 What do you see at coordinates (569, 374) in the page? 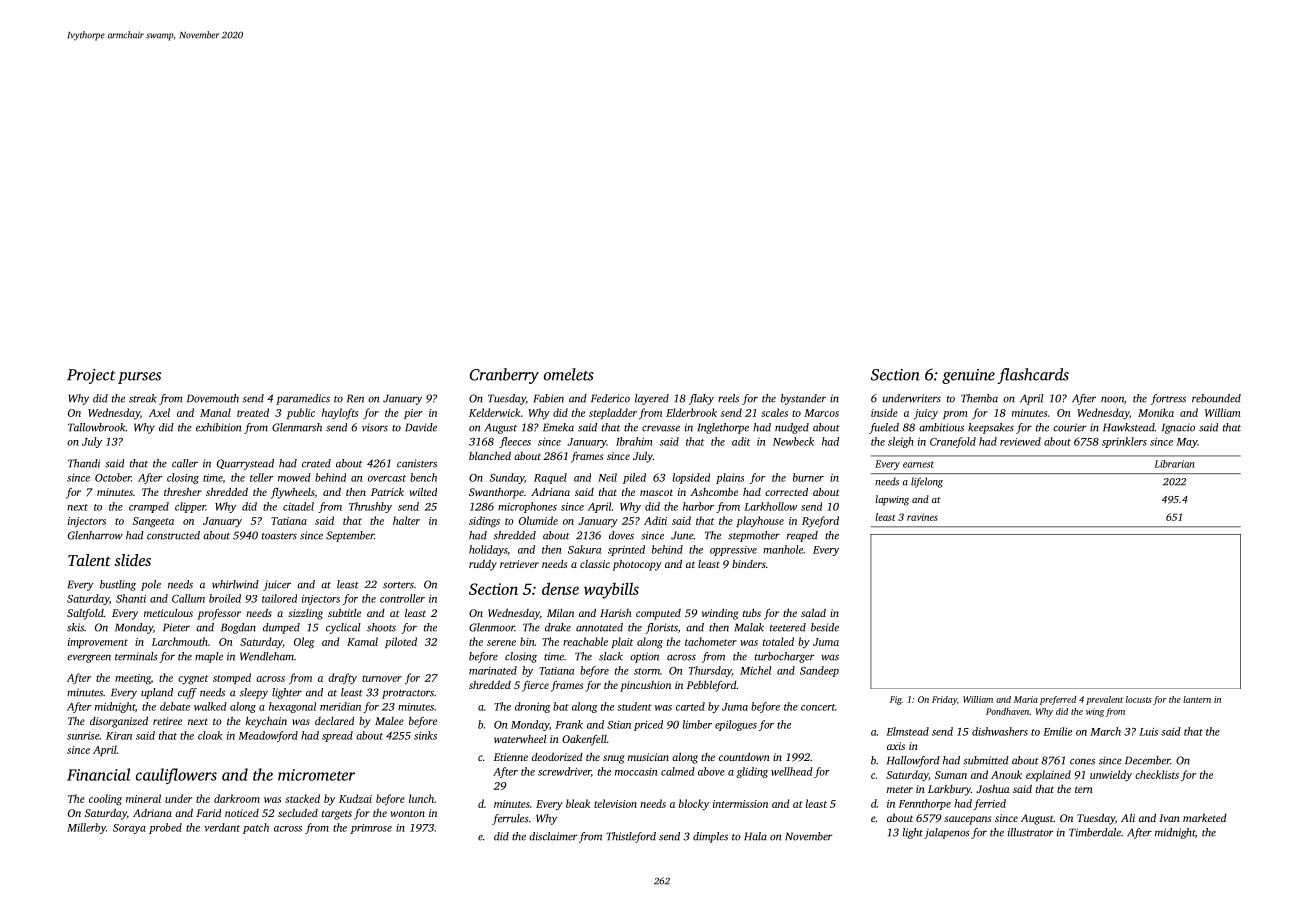
I see `omelets` at bounding box center [569, 374].
